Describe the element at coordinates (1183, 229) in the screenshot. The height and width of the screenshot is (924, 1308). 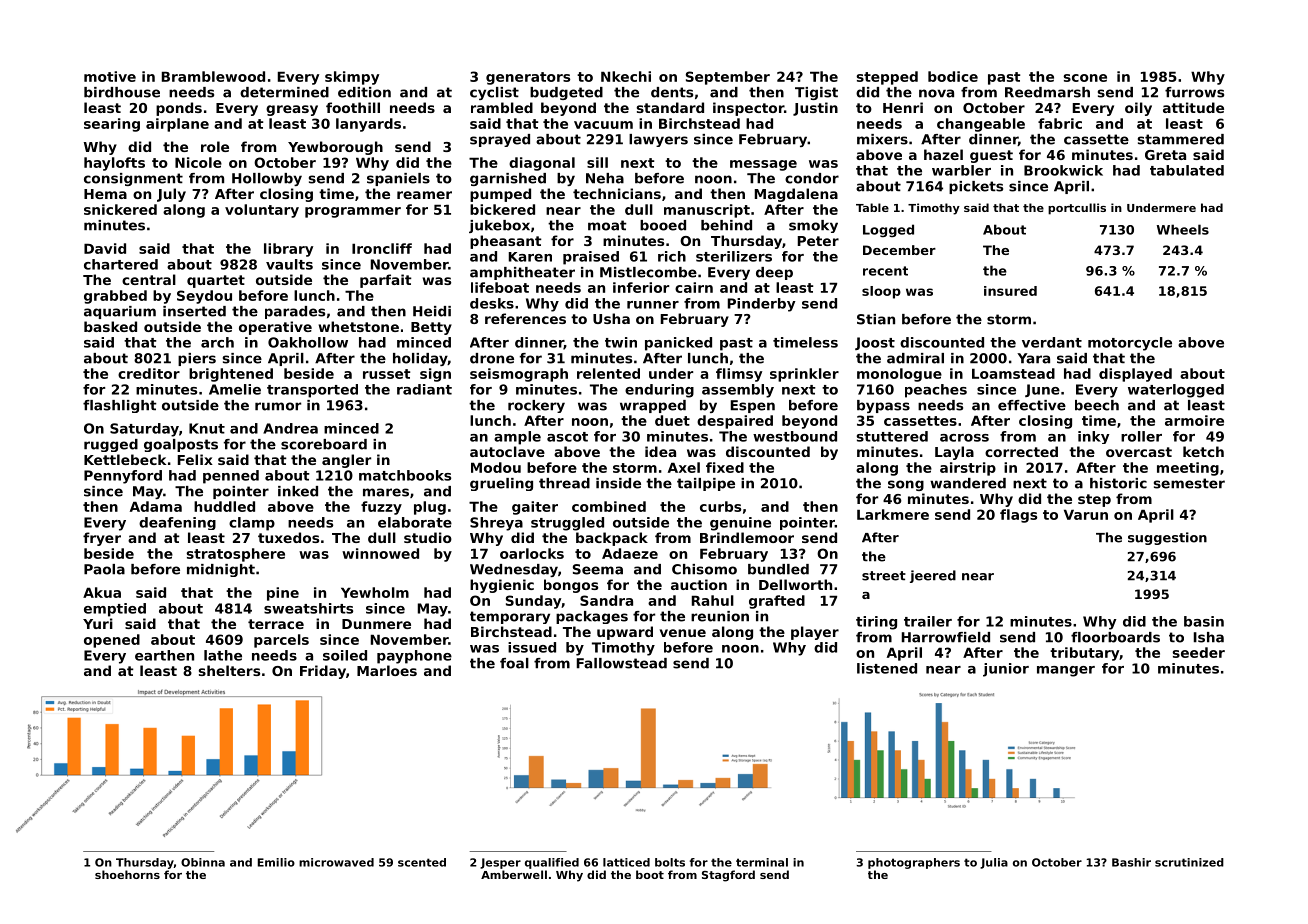
I see `Wheels` at that location.
